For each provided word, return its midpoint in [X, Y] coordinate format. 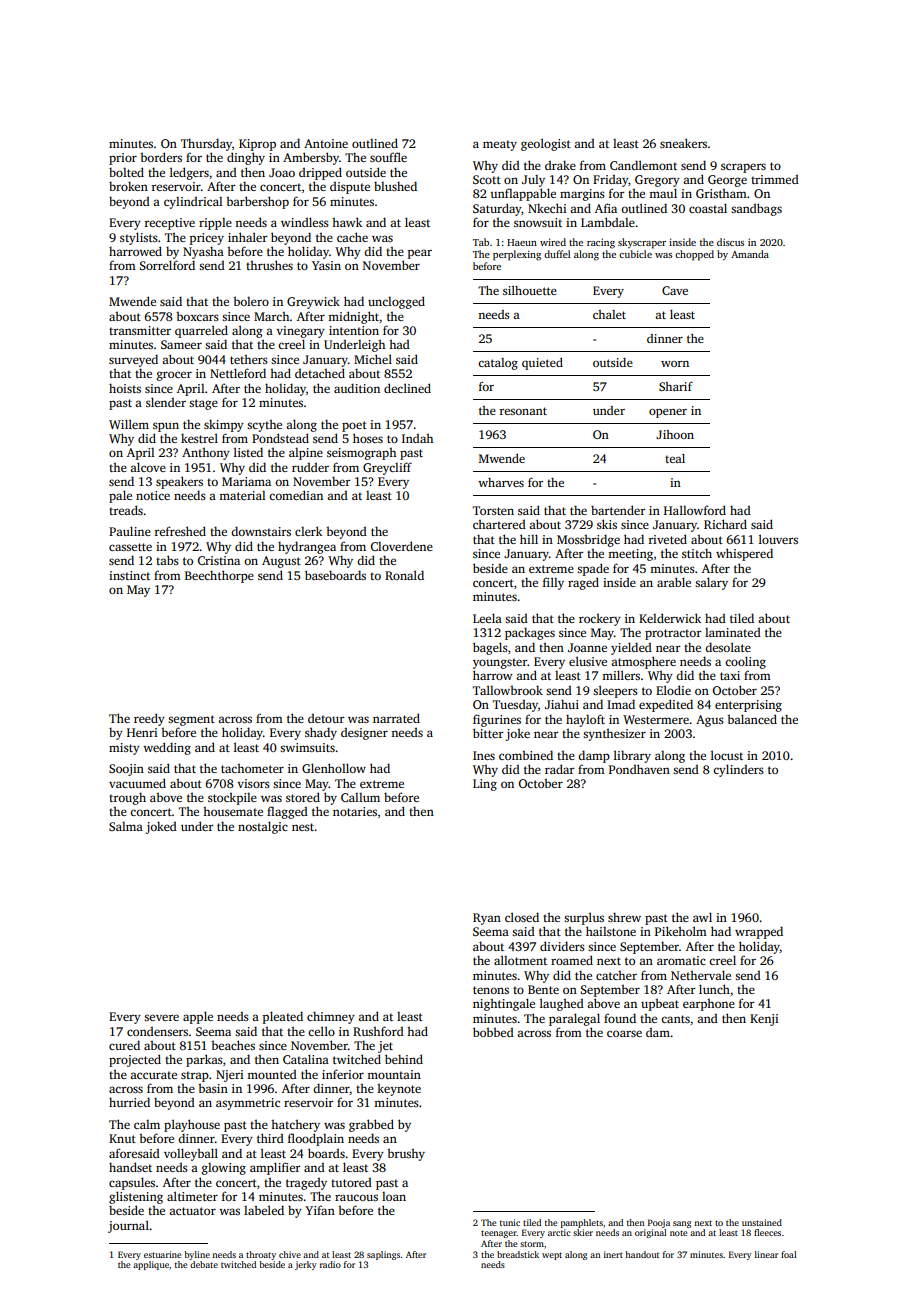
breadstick [518, 1254]
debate [204, 1264]
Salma [126, 826]
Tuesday [515, 706]
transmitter [140, 330]
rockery [600, 620]
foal [789, 1254]
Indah [417, 438]
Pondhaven [639, 769]
